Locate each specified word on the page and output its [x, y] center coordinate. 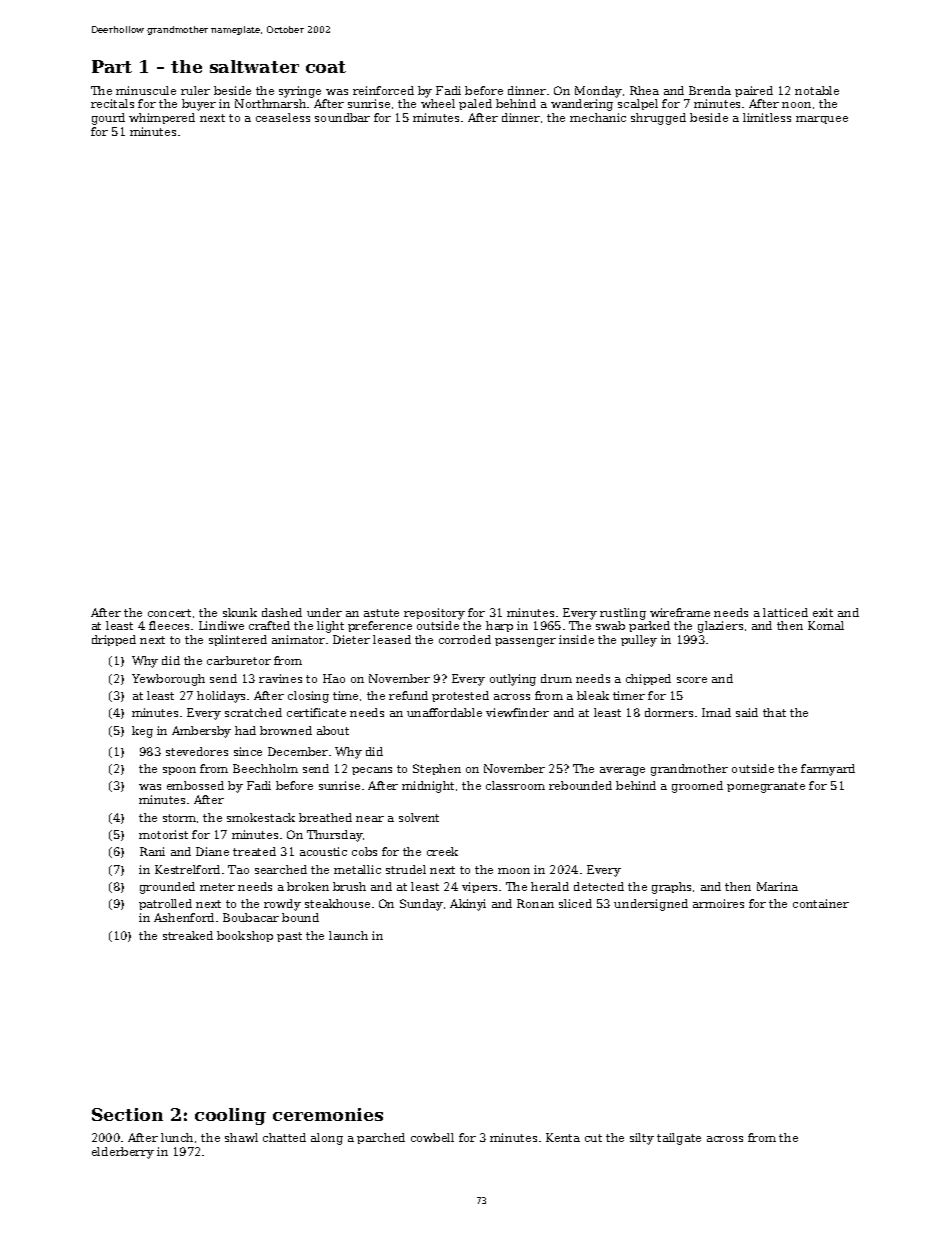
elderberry [123, 1153]
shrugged [658, 119]
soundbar [342, 117]
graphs [671, 888]
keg [142, 732]
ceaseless [283, 117]
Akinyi [468, 905]
